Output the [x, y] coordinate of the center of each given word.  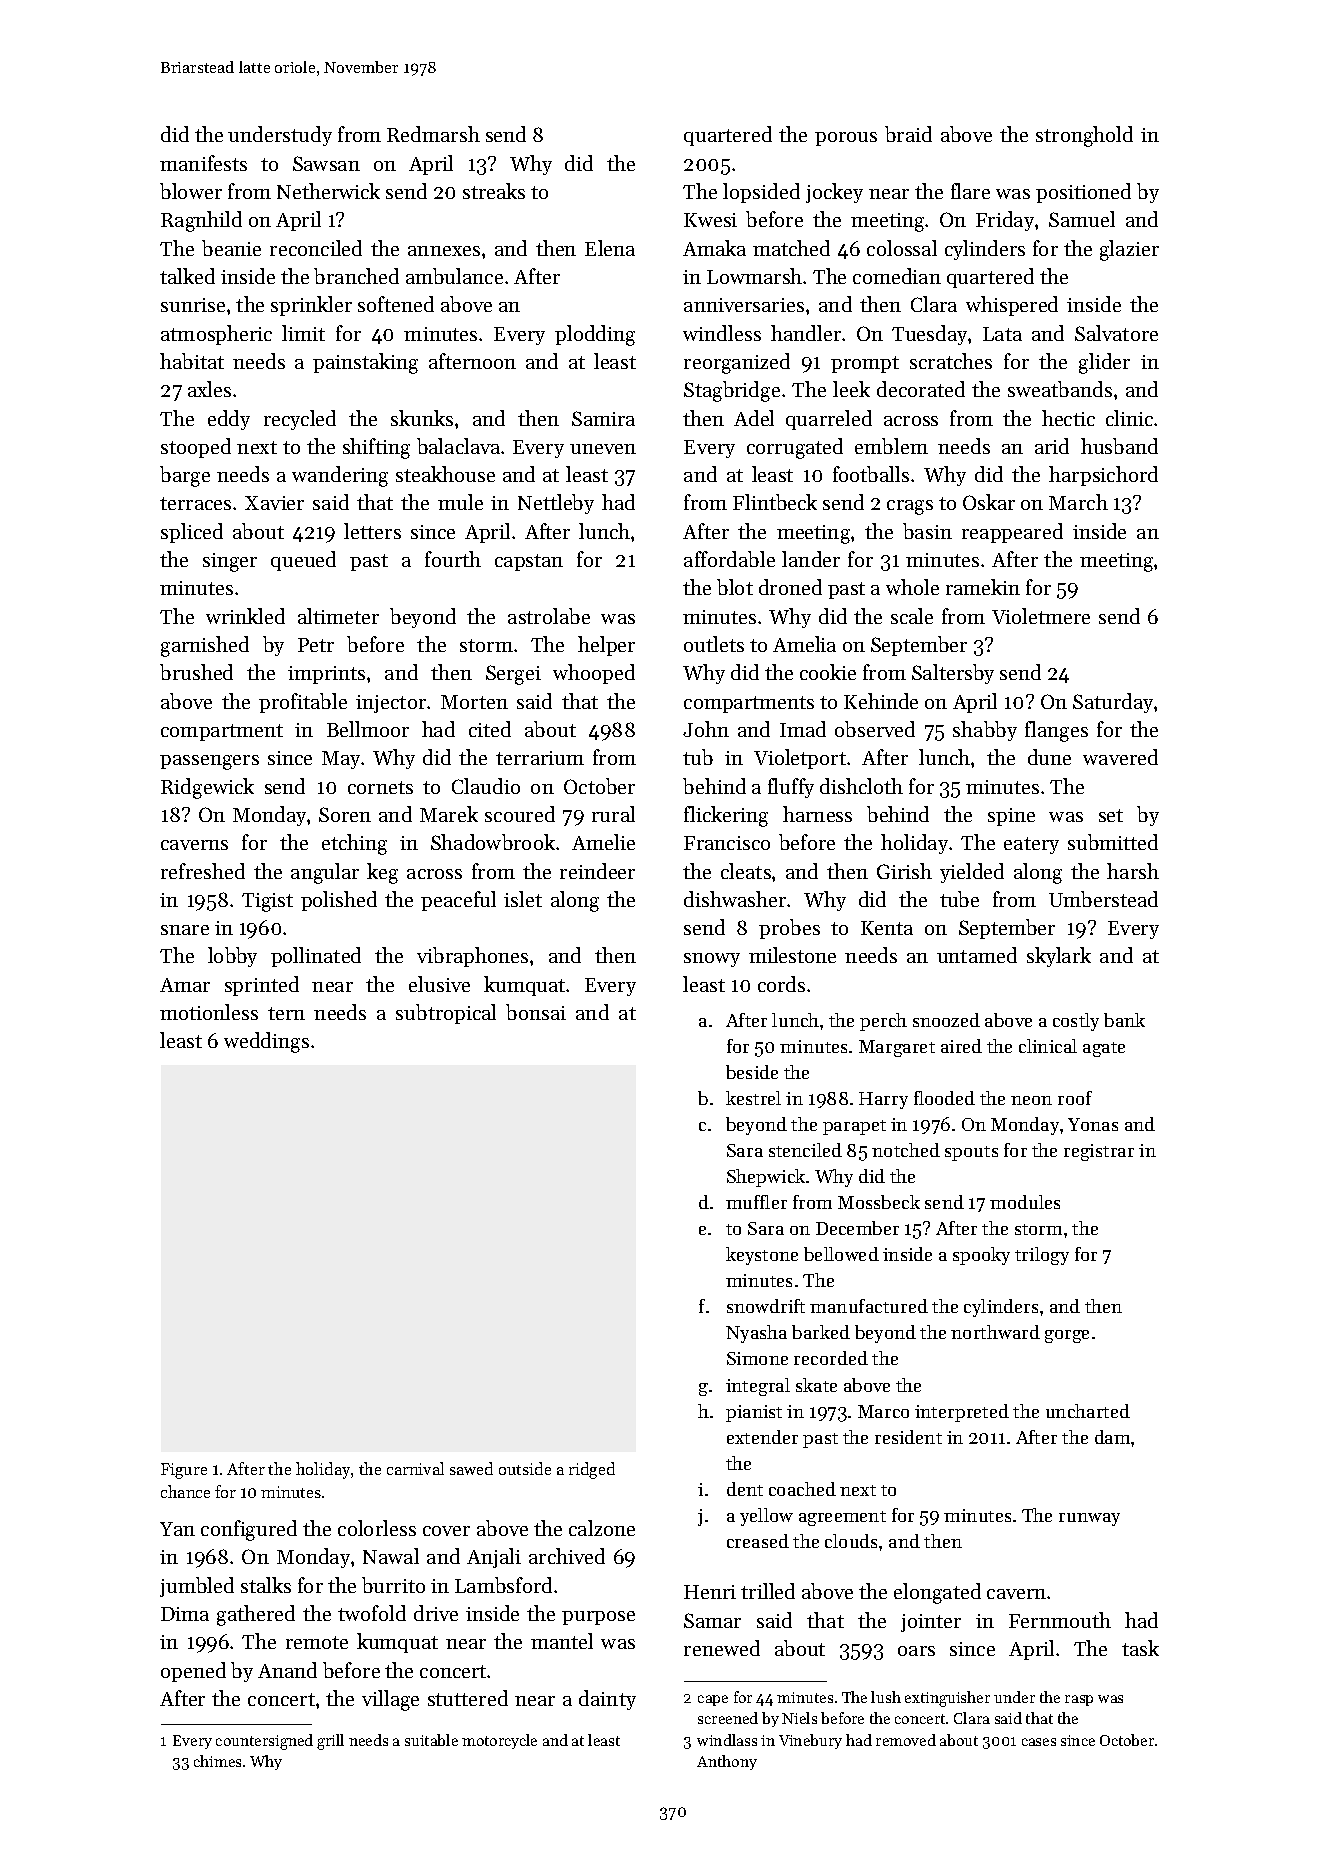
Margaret [897, 1048]
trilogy [1042, 1256]
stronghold [1084, 136]
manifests [203, 163]
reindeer [597, 871]
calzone [602, 1528]
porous [846, 139]
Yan [177, 1529]
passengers [209, 762]
